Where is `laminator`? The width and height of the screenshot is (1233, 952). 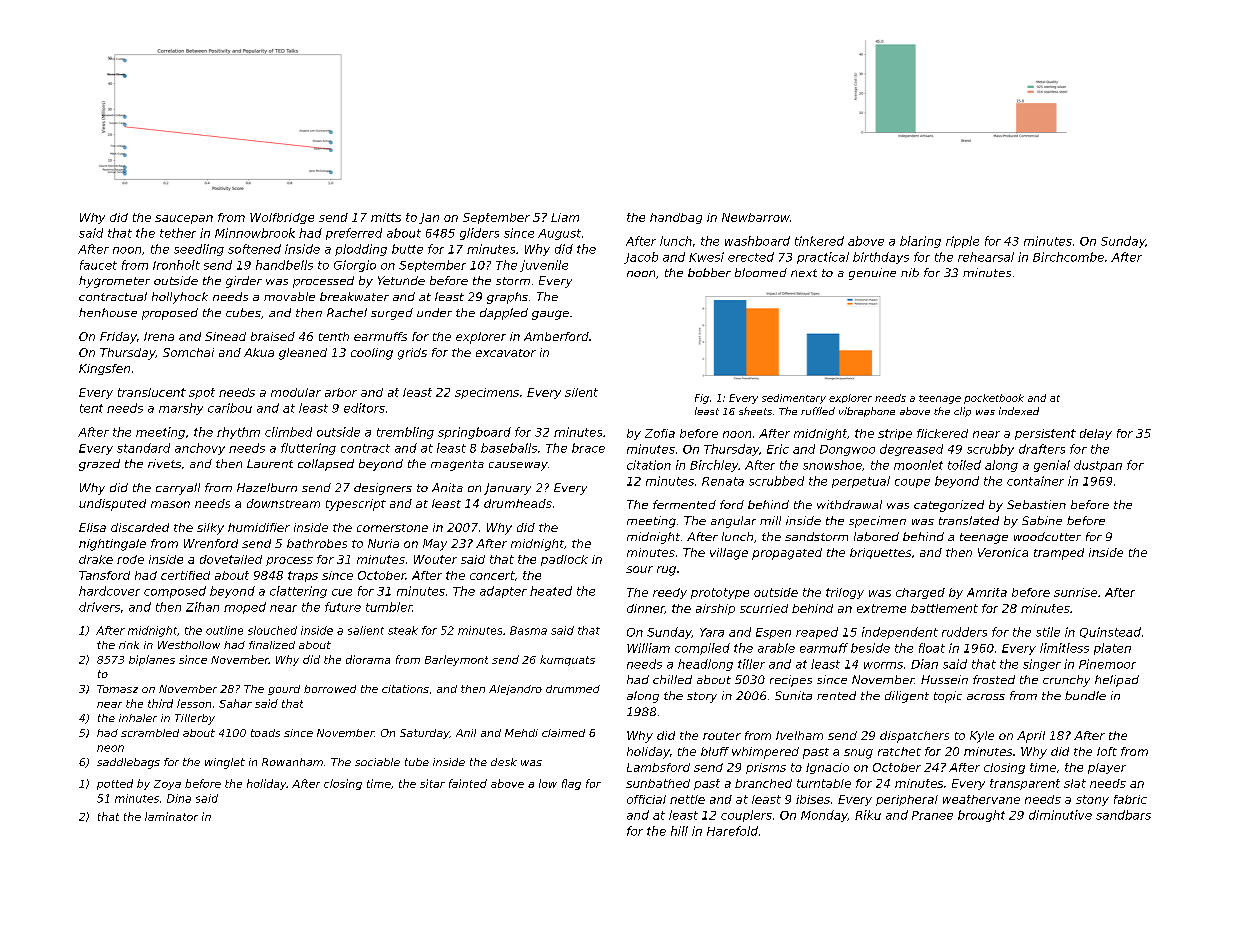
laminator is located at coordinates (171, 816).
